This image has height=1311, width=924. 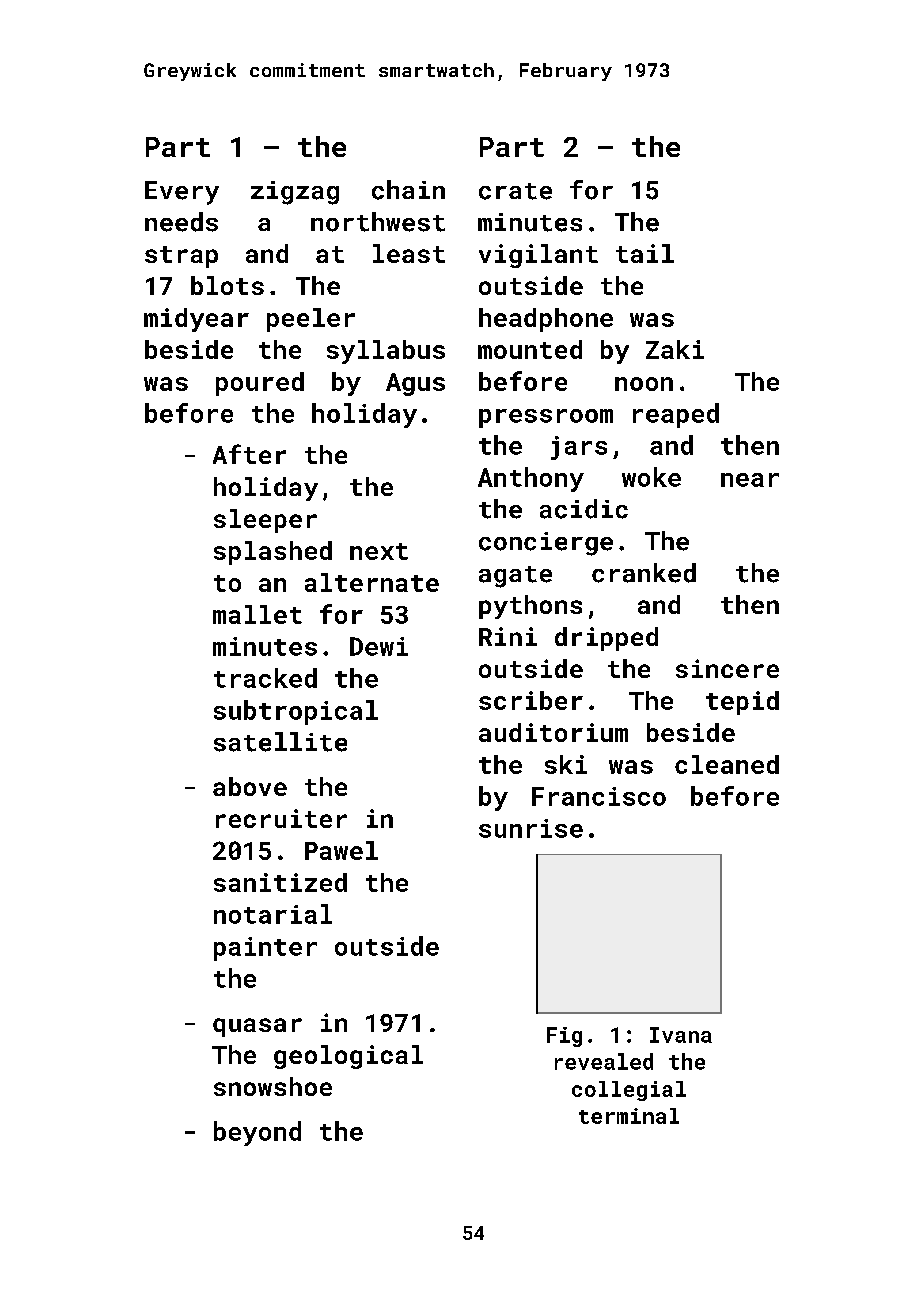 I want to click on Pawel, so click(x=341, y=850).
